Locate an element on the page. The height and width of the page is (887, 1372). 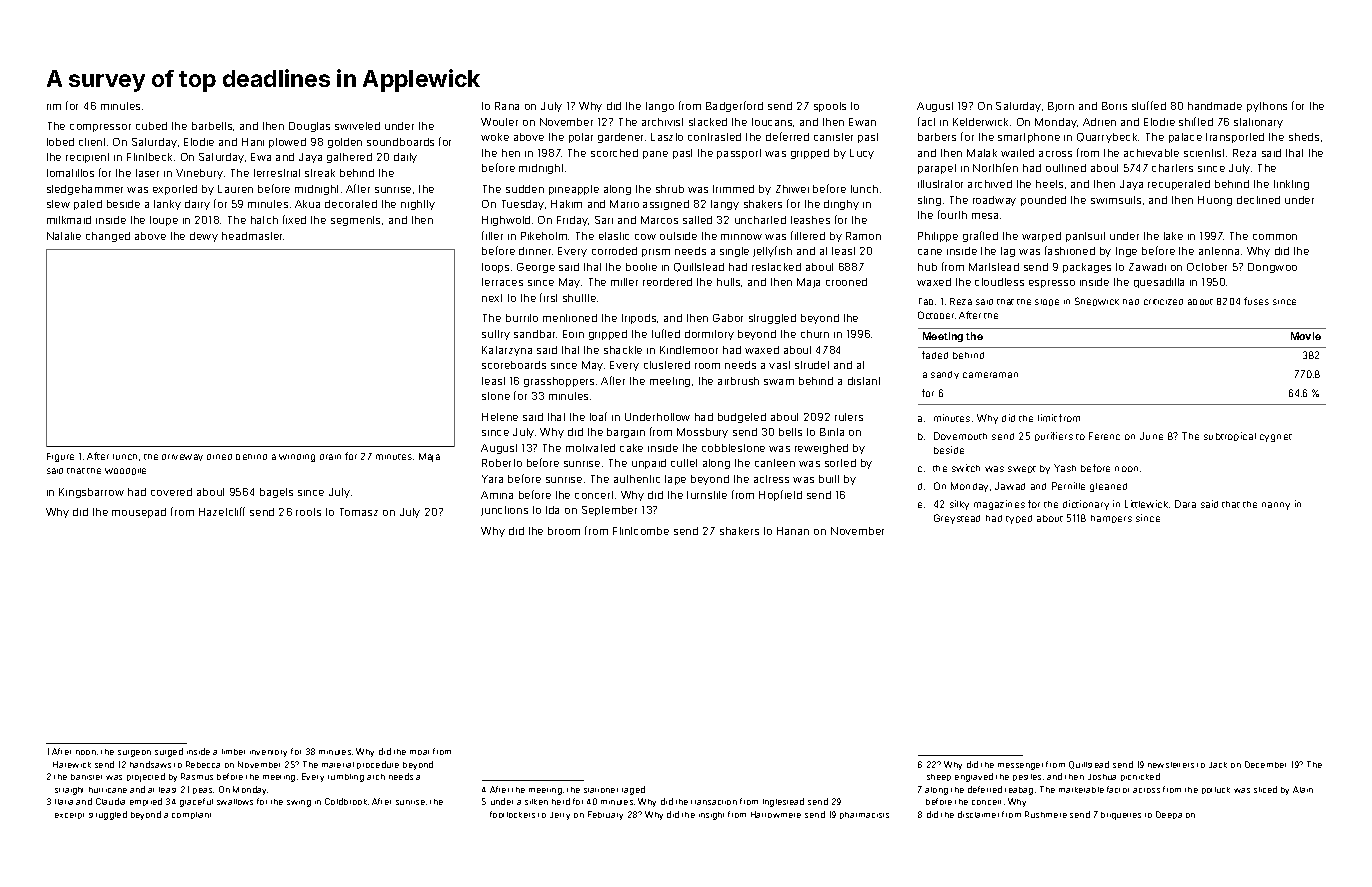
Hazelcliff is located at coordinates (222, 511).
